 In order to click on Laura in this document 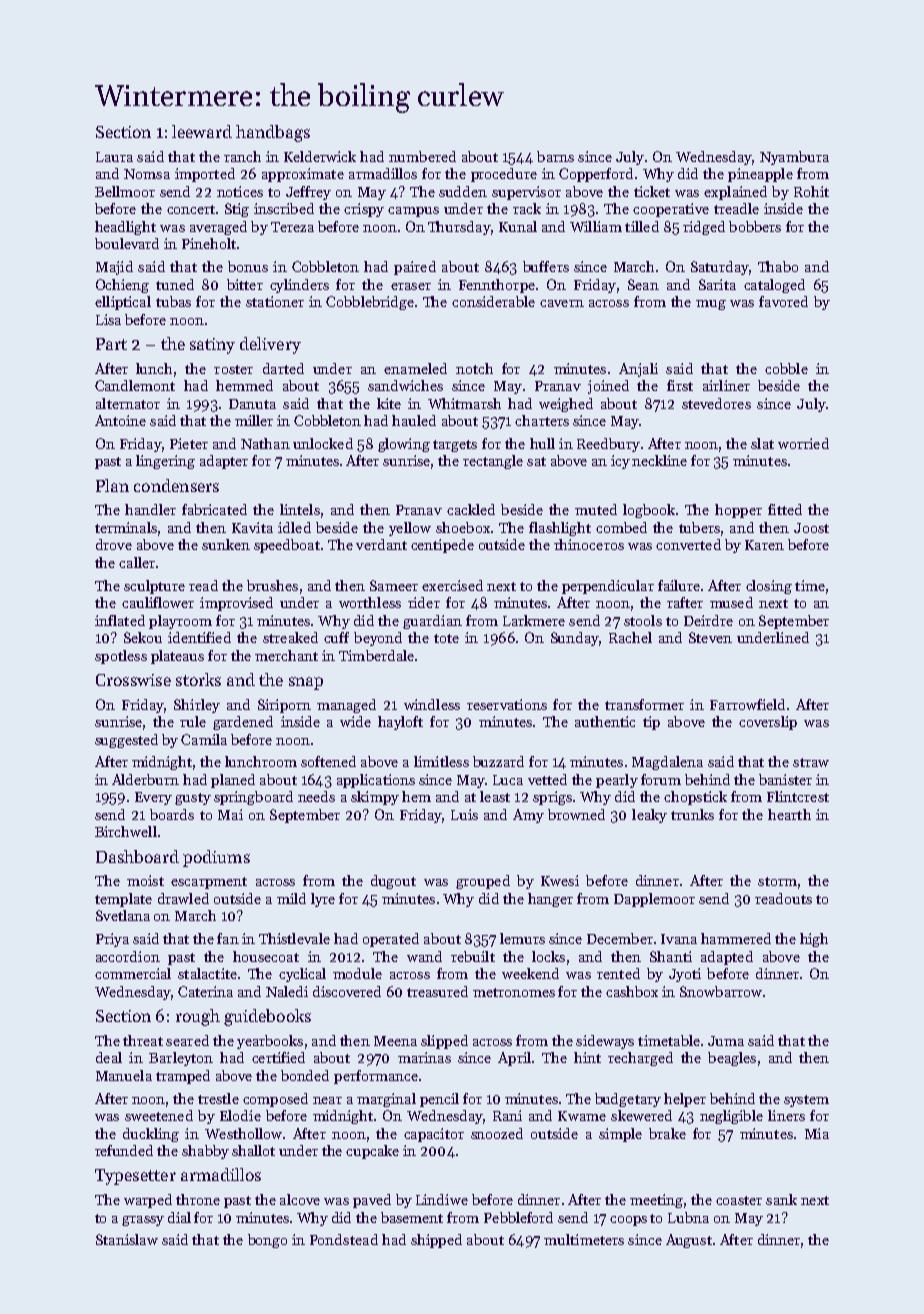, I will do `click(114, 157)`.
